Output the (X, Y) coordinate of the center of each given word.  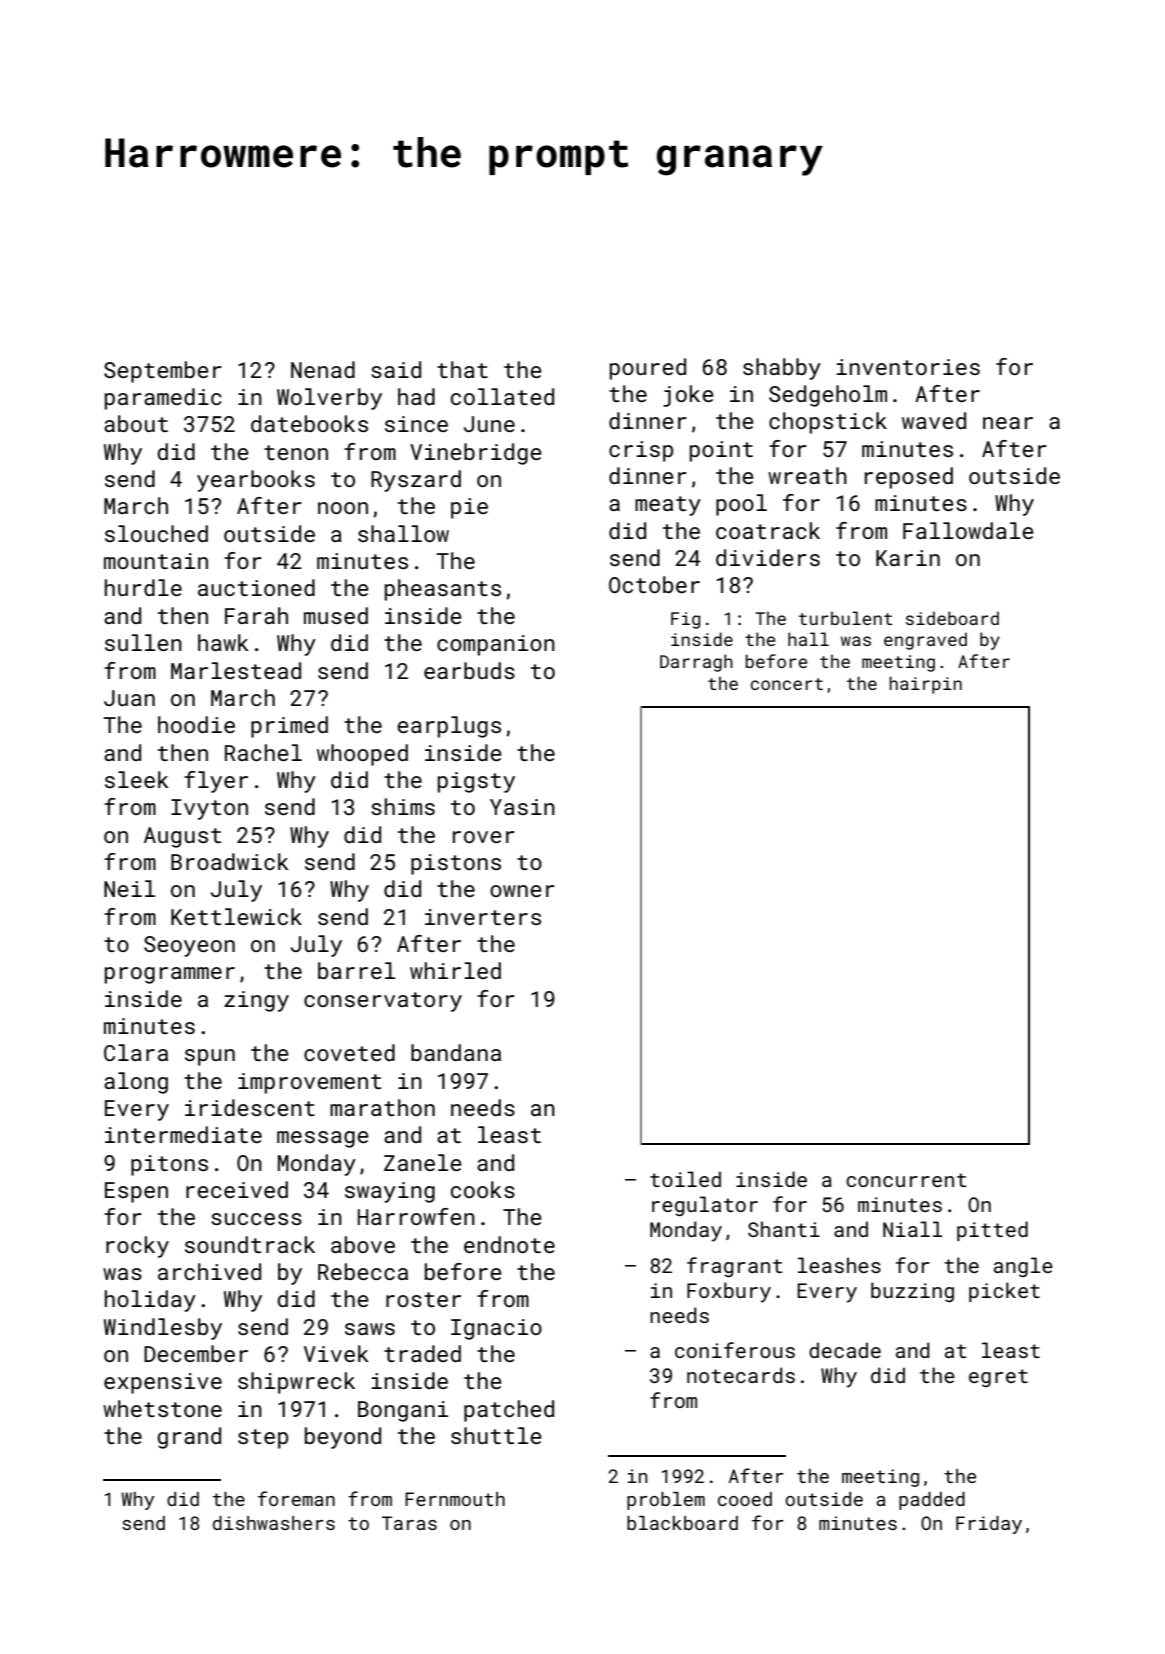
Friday (989, 1525)
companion (496, 645)
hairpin (925, 685)
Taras (409, 1523)
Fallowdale (968, 530)
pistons (456, 864)
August (182, 837)
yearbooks (256, 481)
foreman (296, 1498)
